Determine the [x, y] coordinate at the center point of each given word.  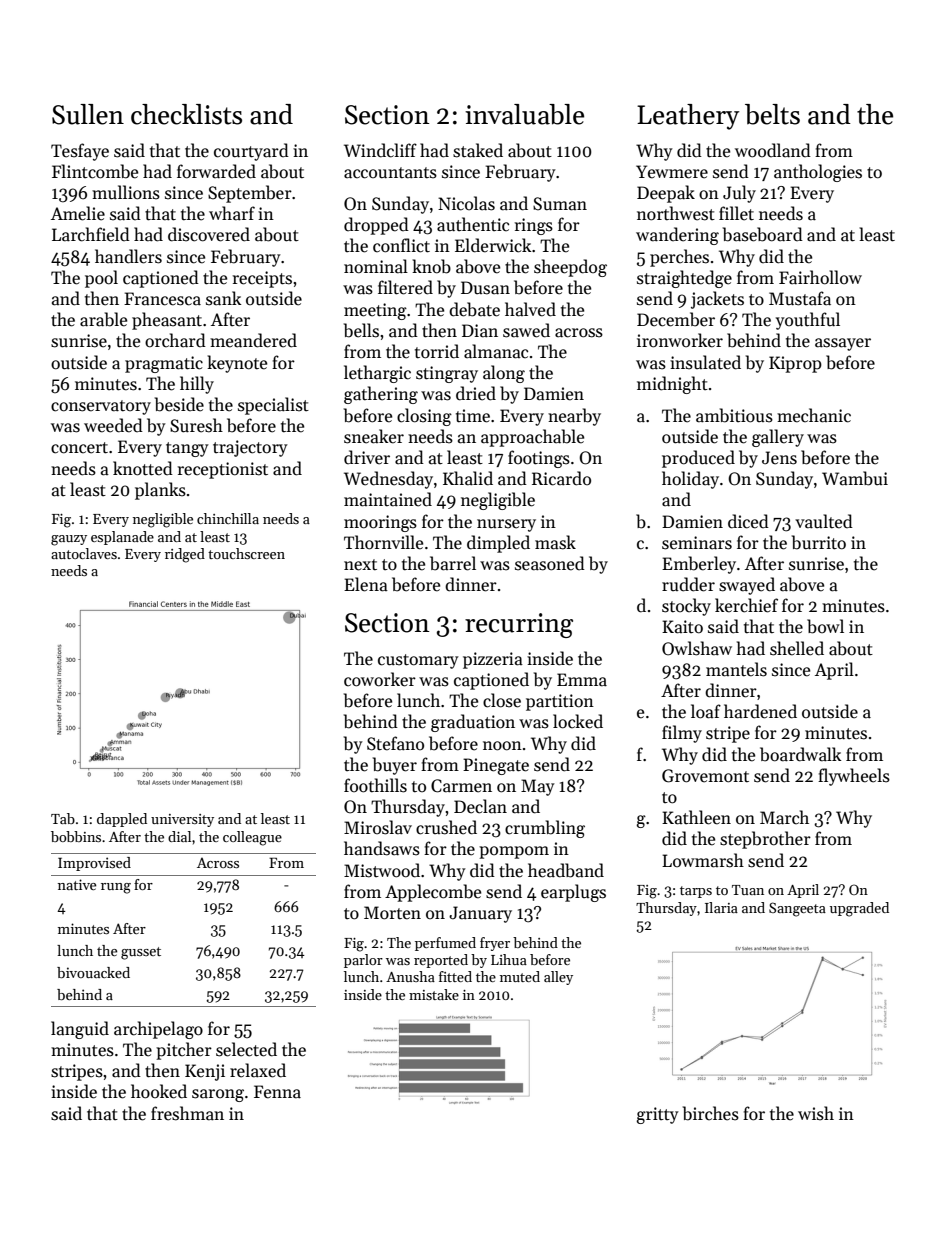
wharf [232, 213]
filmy [682, 734]
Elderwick [493, 245]
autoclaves [84, 553]
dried [476, 393]
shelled [797, 648]
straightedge [684, 279]
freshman [187, 1113]
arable [103, 319]
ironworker [680, 340]
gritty [658, 1115]
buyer [395, 766]
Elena [366, 584]
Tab [63, 818]
